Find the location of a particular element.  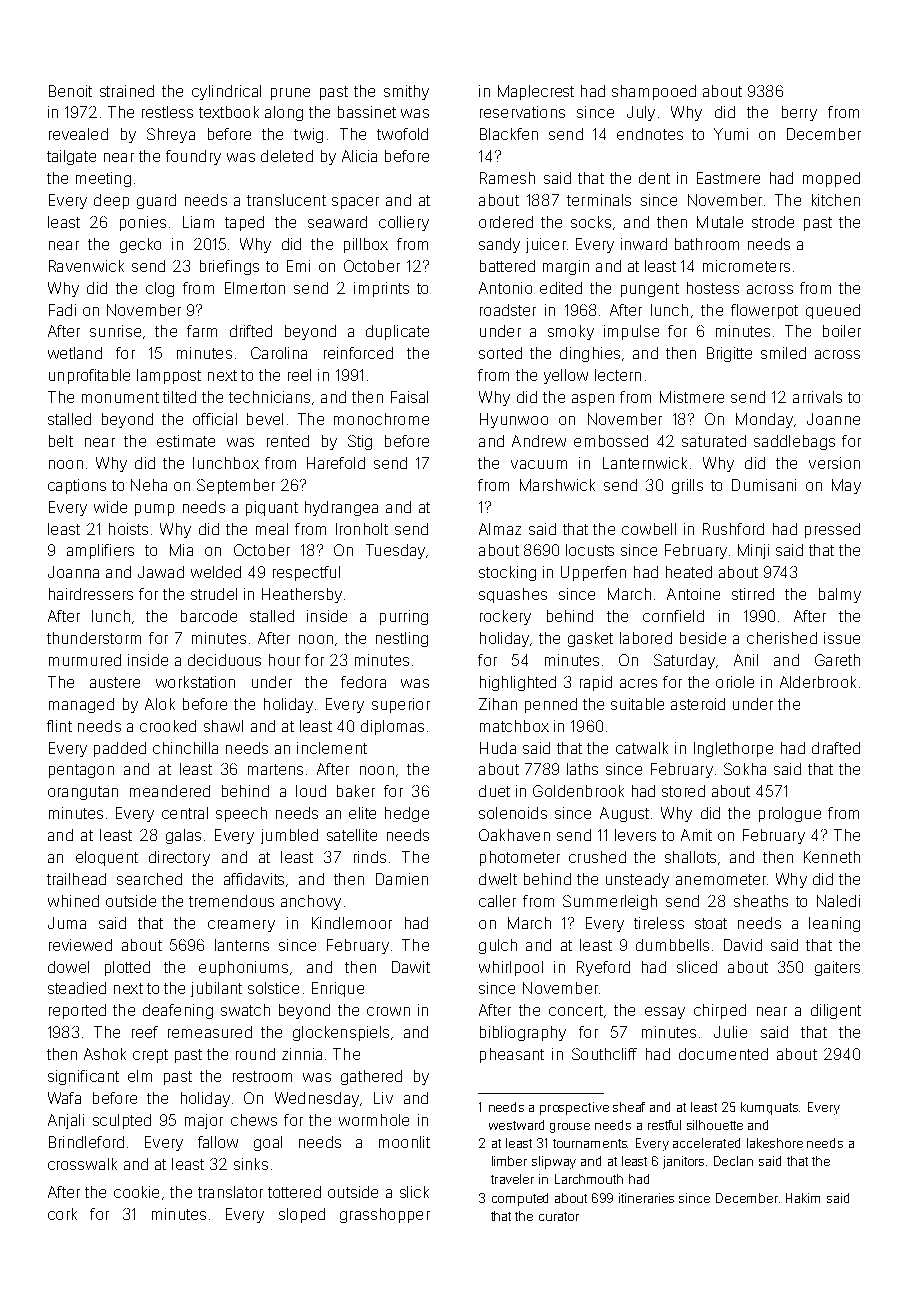

itineraries is located at coordinates (646, 1198).
